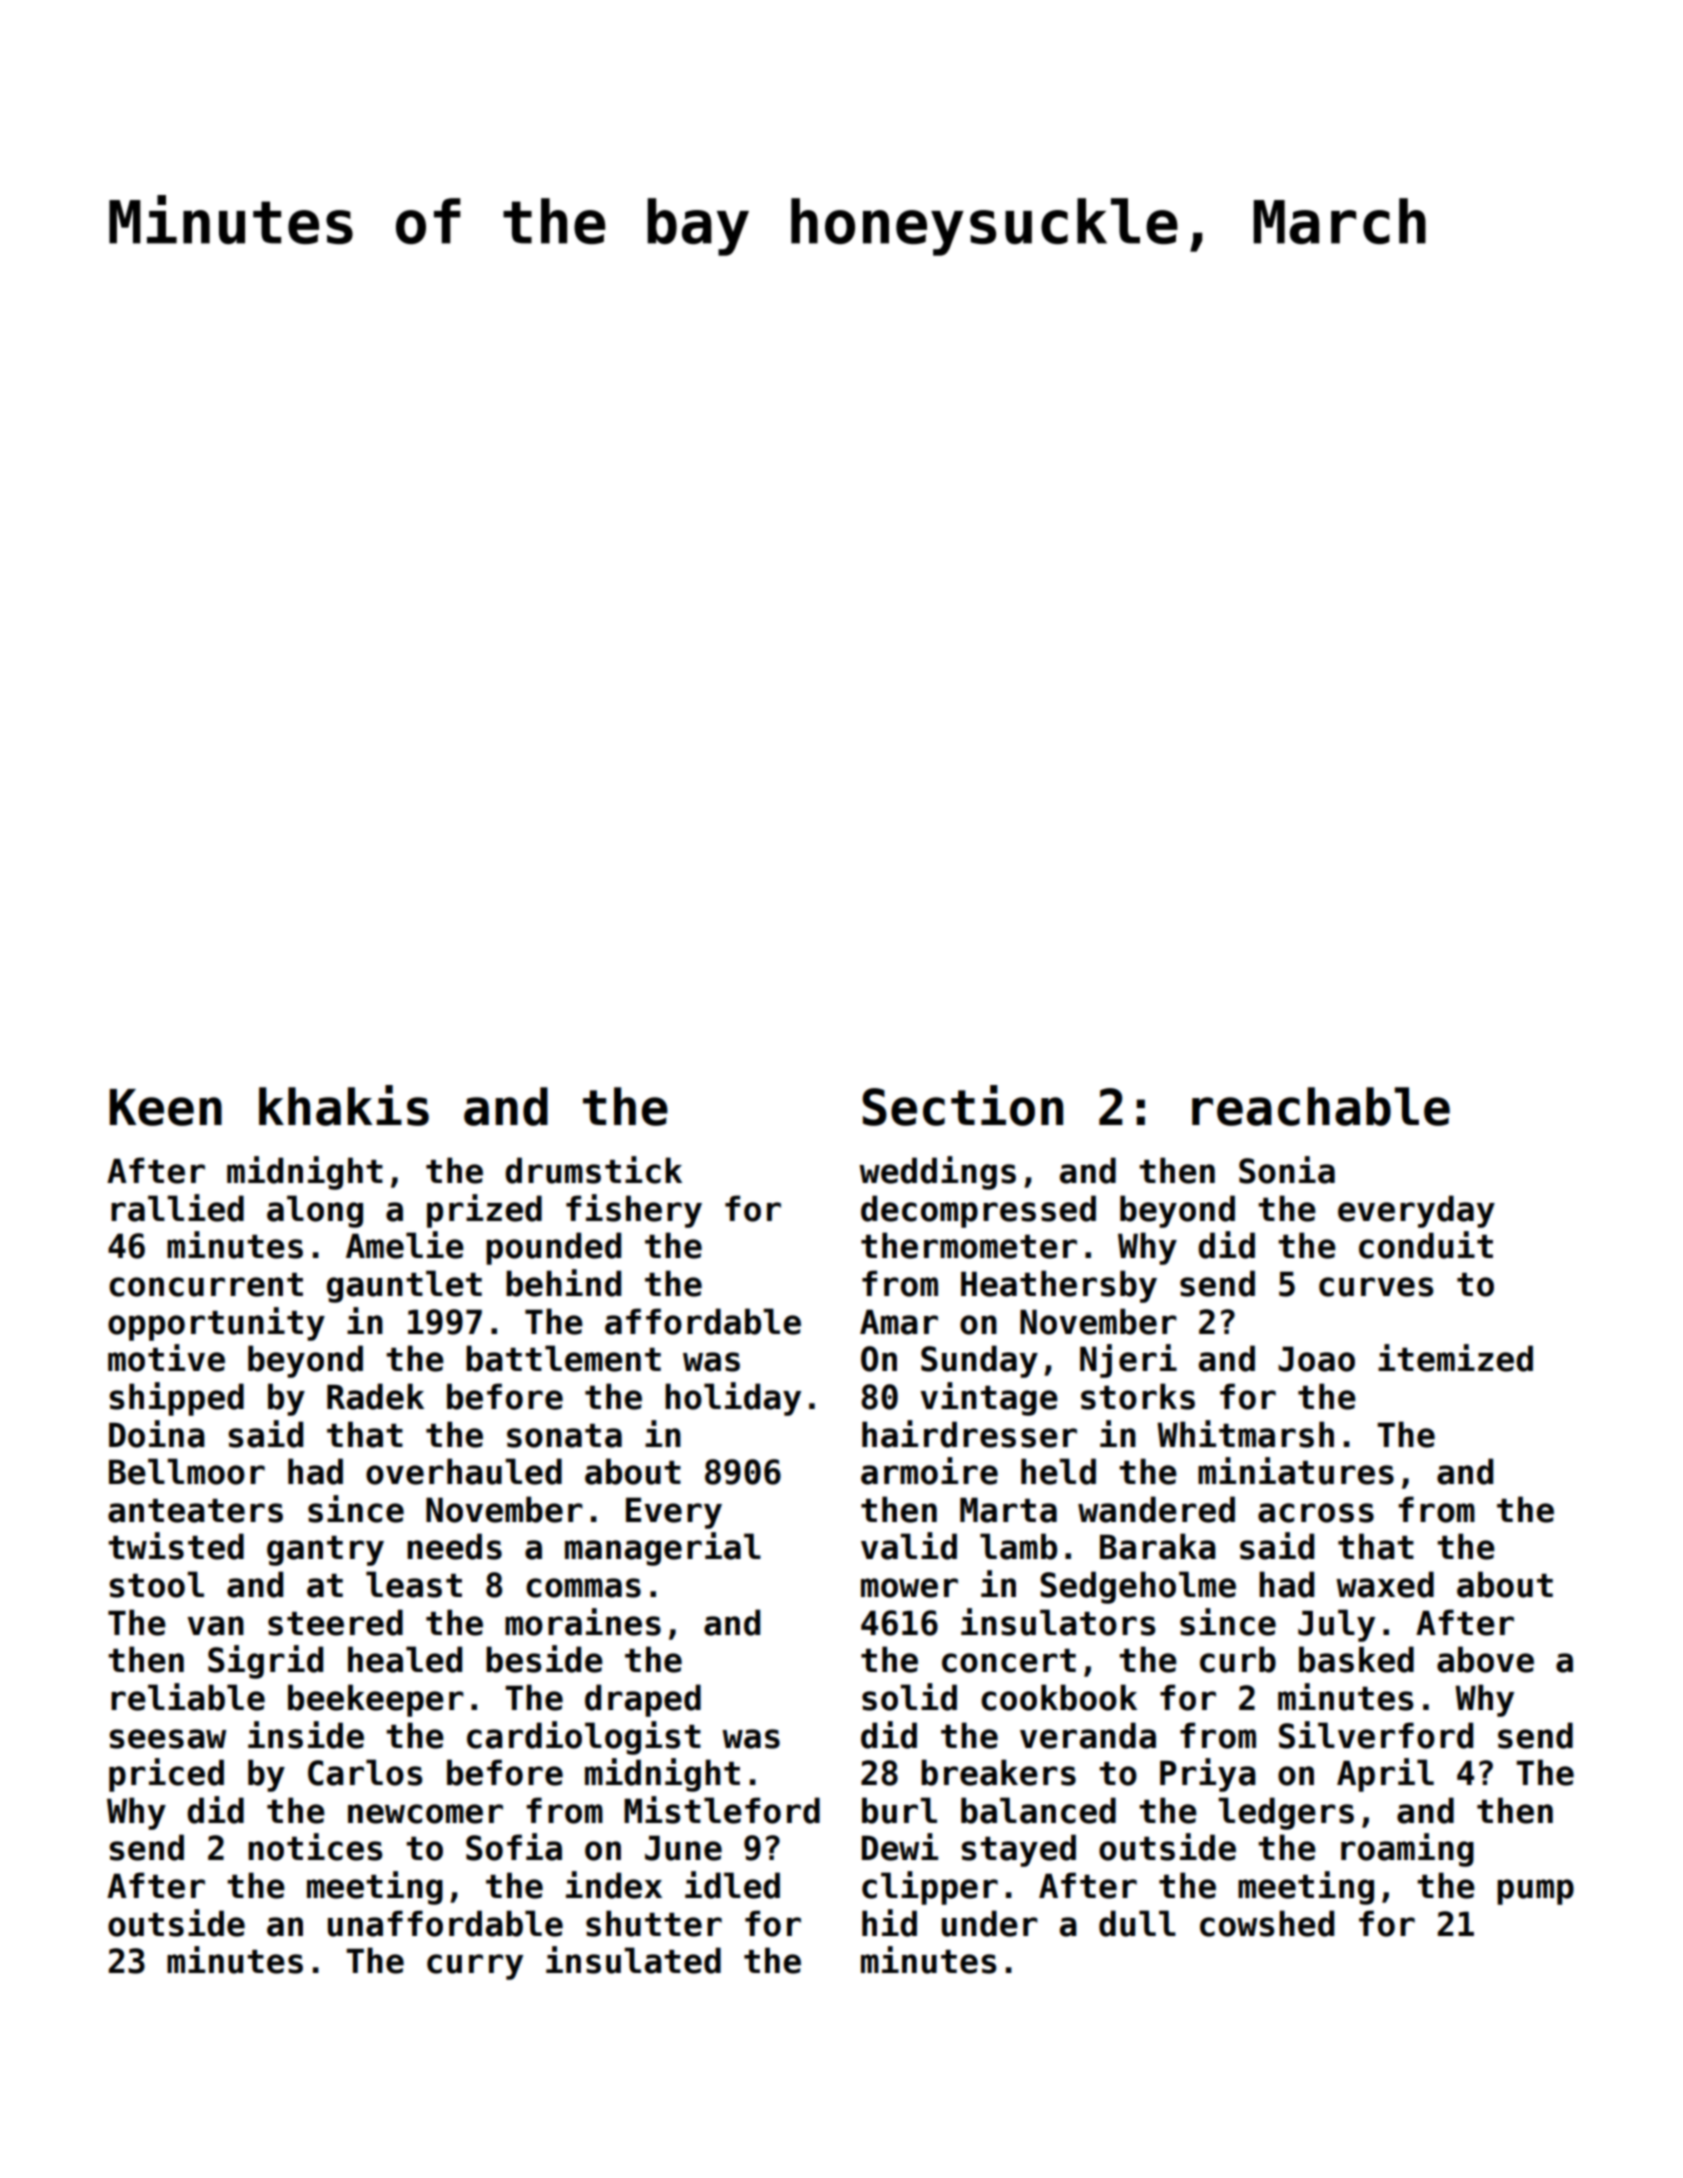 This screenshot has width=1683, height=2178. What do you see at coordinates (962, 1105) in the screenshot?
I see `Section` at bounding box center [962, 1105].
